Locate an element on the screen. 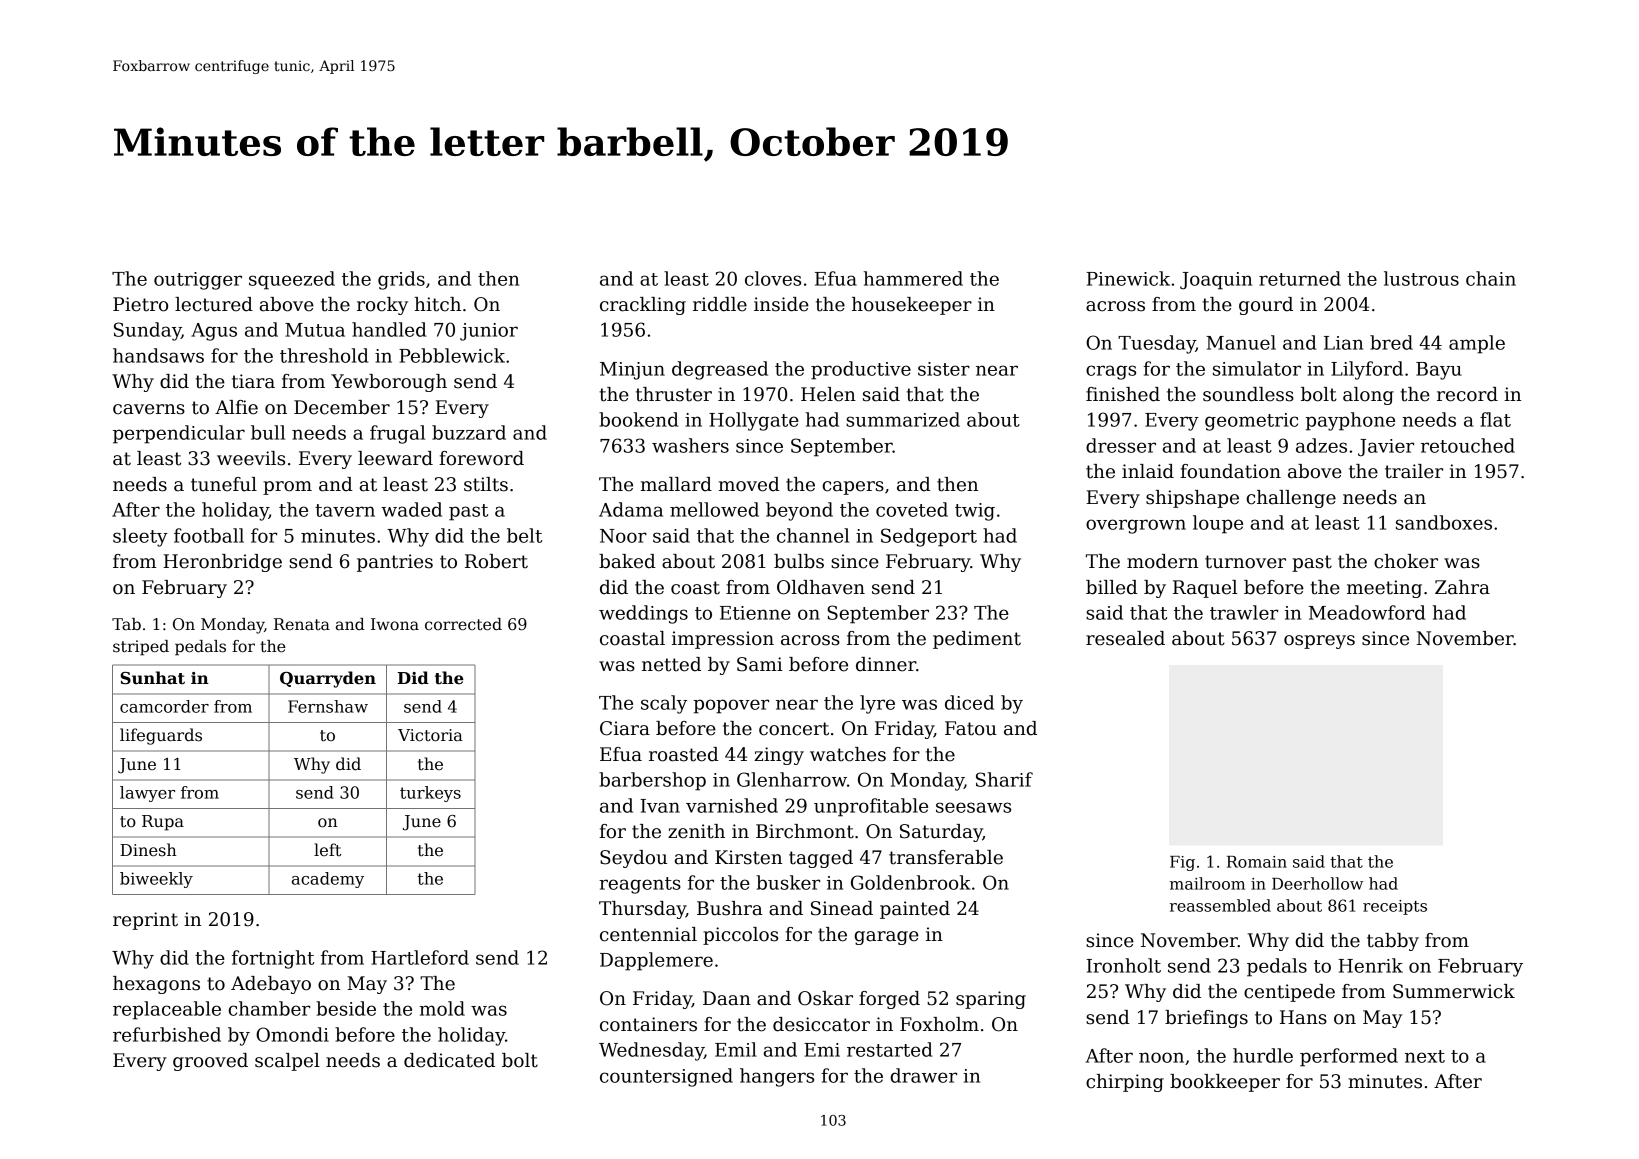  ospreys is located at coordinates (1319, 642).
